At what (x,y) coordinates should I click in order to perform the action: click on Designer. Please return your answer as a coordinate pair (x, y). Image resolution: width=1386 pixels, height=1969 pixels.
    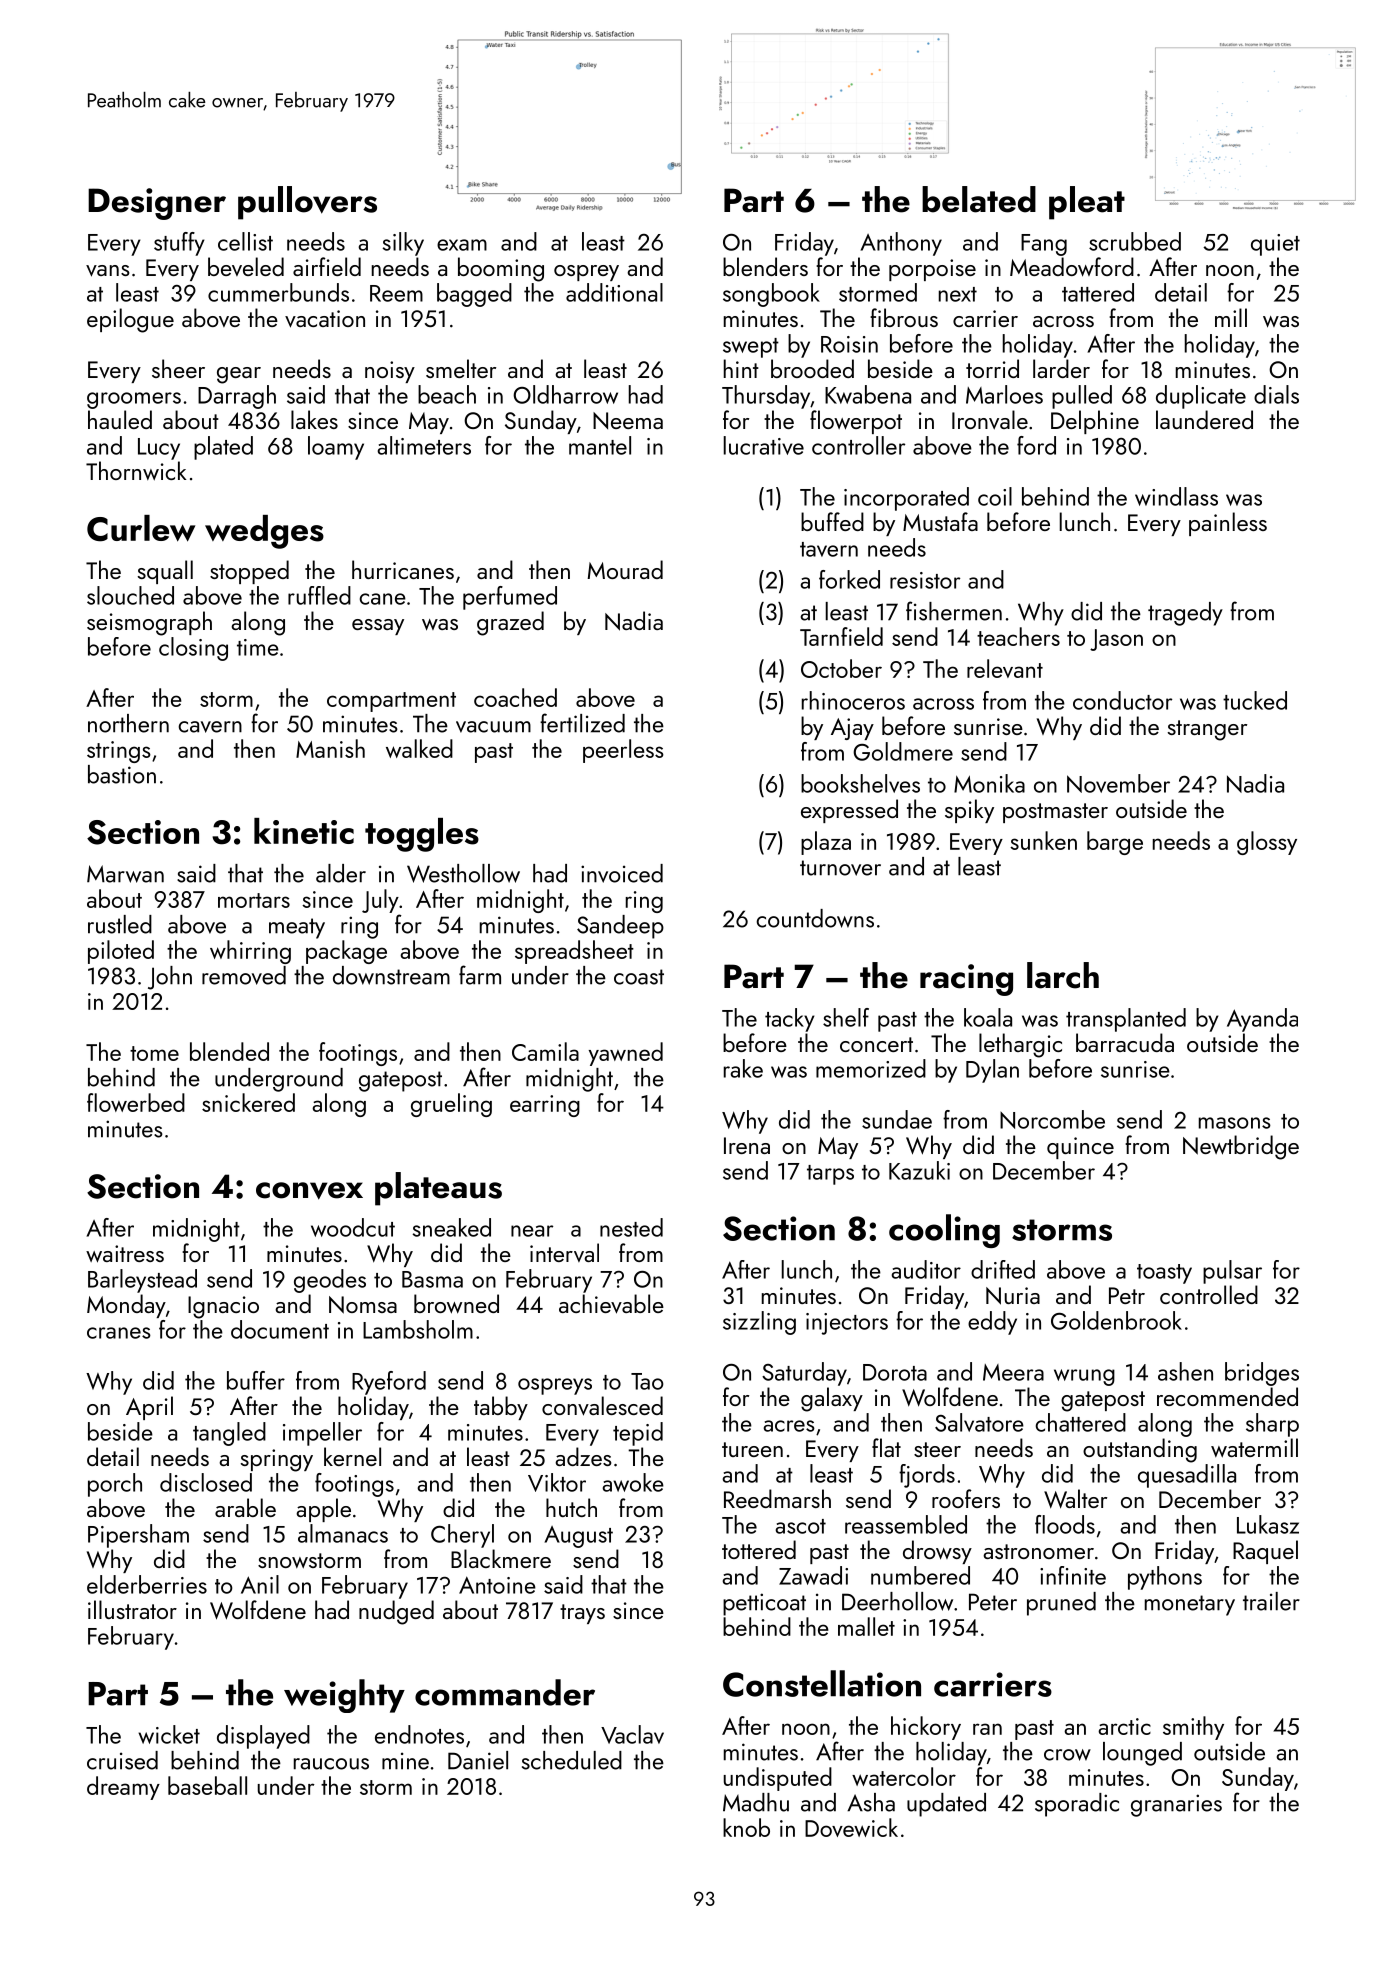
    Looking at the image, I should click on (157, 204).
